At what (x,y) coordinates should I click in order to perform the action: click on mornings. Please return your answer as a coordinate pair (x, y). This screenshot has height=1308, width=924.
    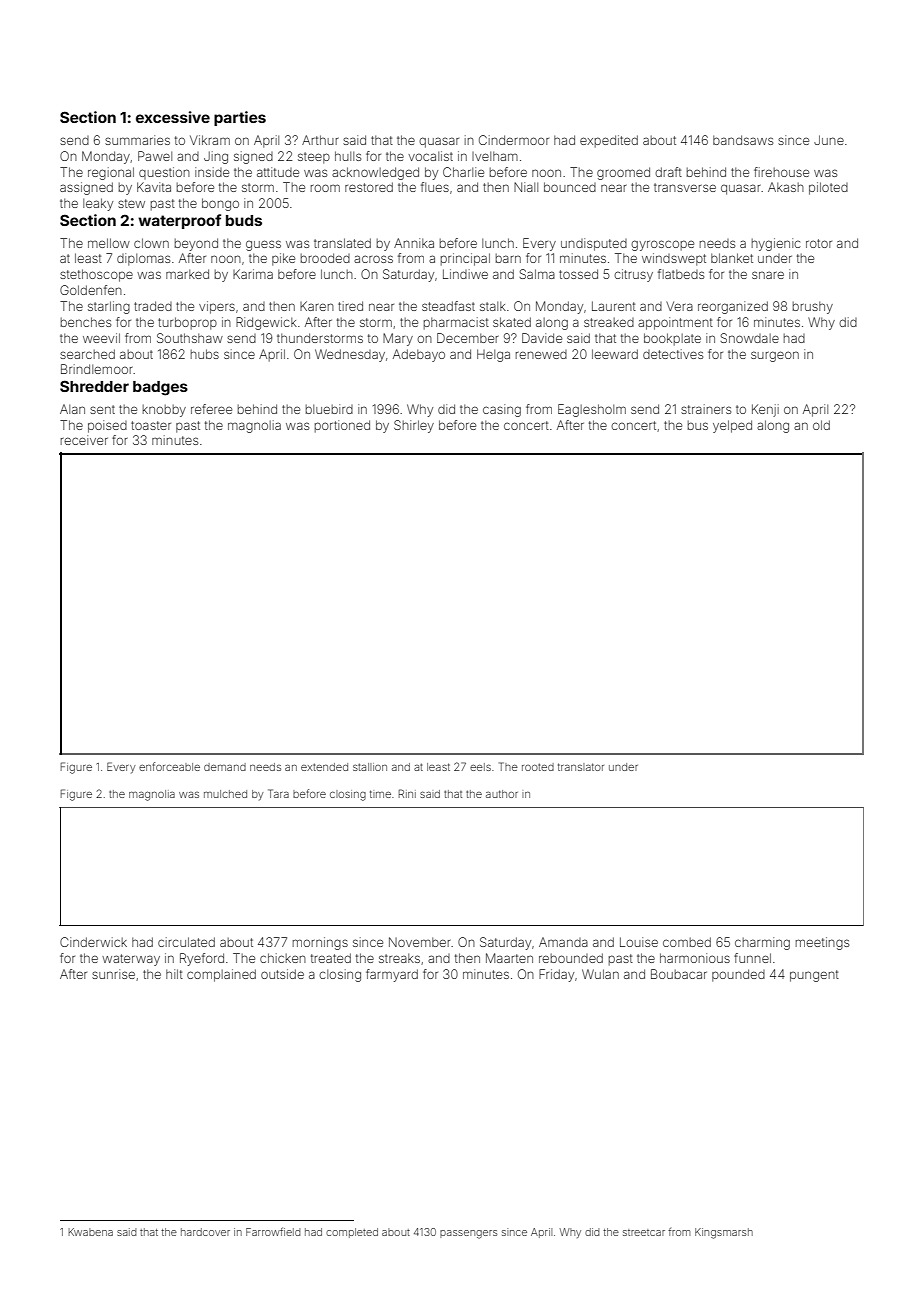
    Looking at the image, I should click on (320, 943).
